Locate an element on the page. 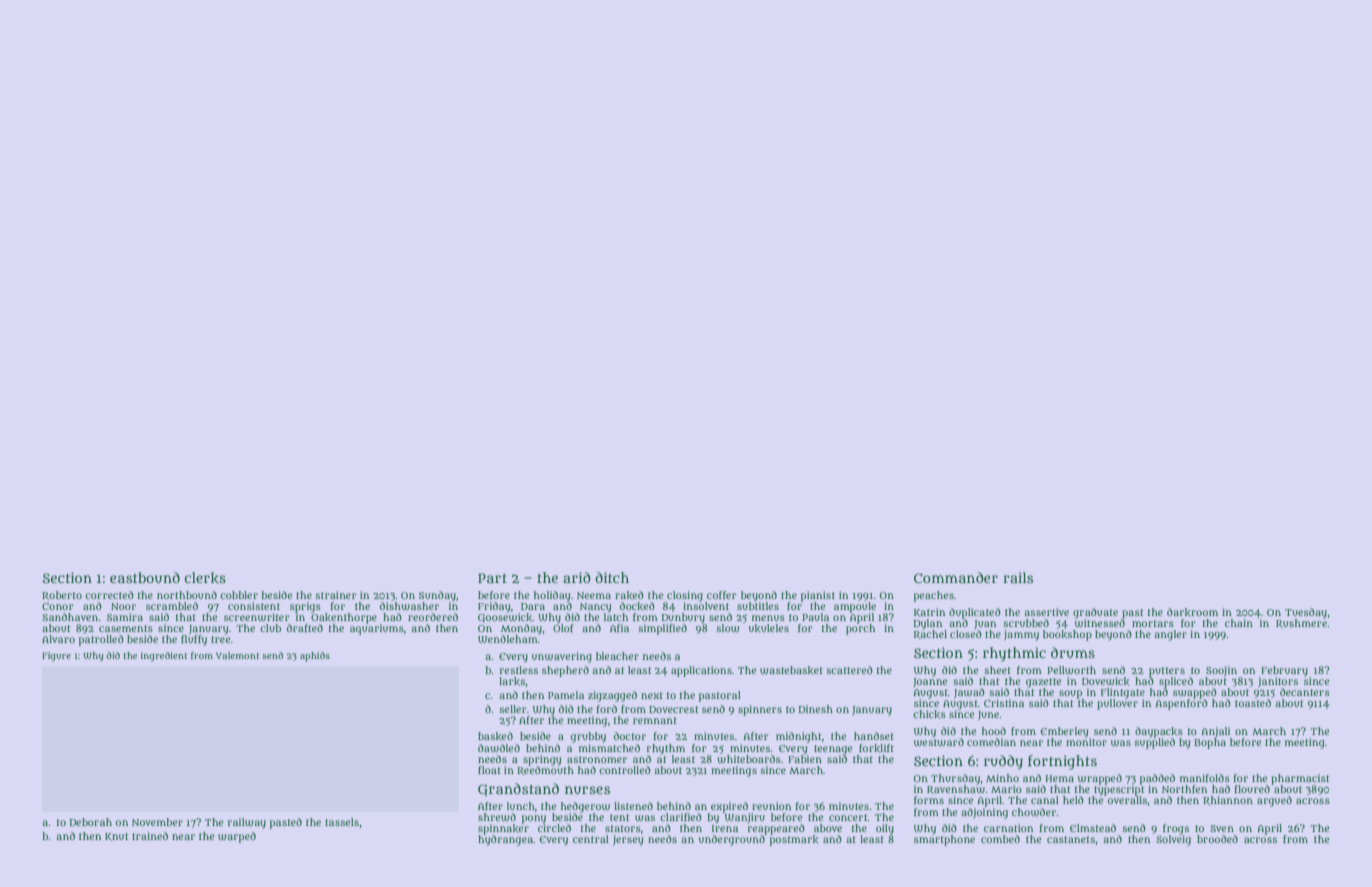 This document has width=1372, height=887. bleacher is located at coordinates (617, 656).
